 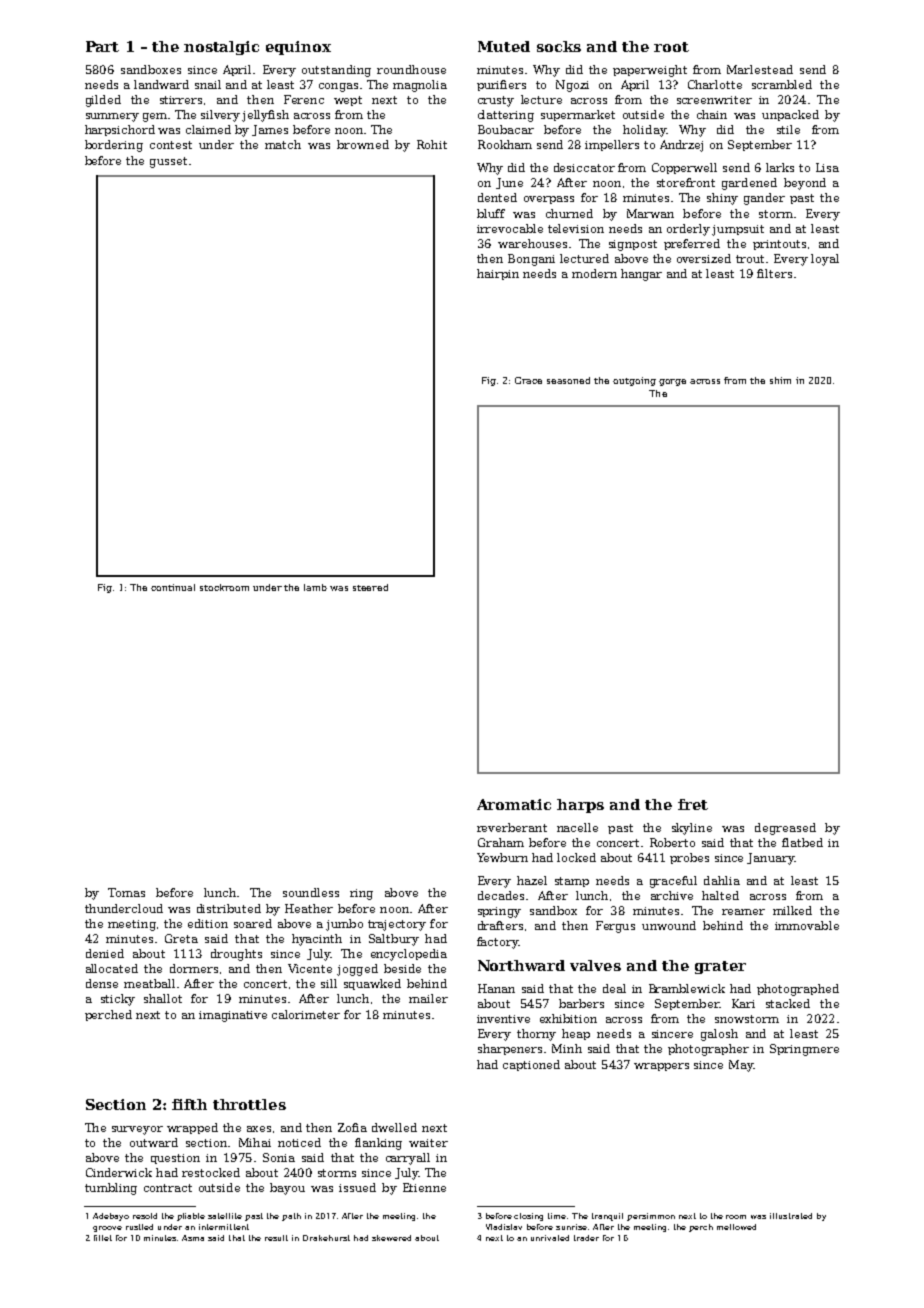 What do you see at coordinates (370, 587) in the document?
I see `steered` at bounding box center [370, 587].
